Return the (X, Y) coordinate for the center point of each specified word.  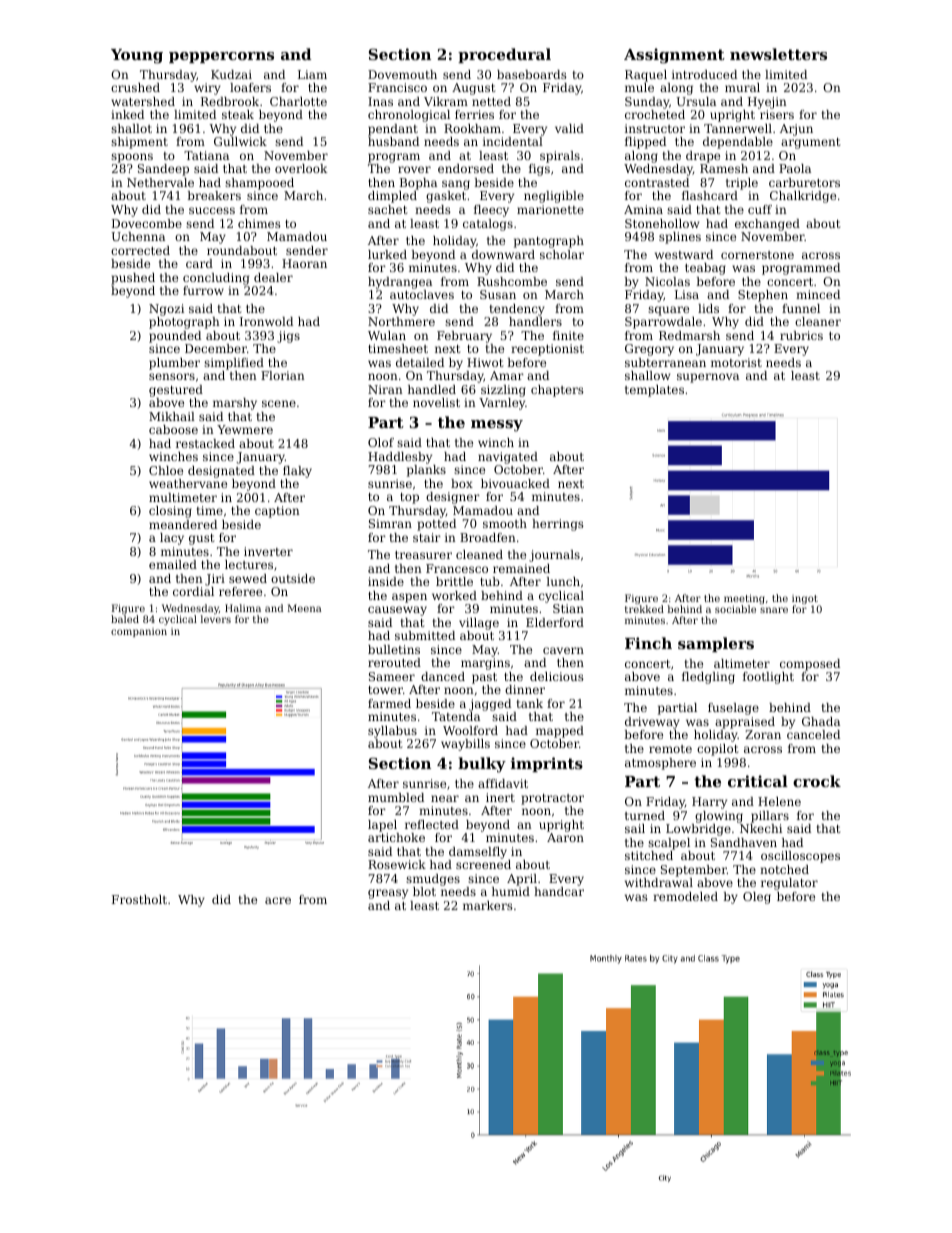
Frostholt (139, 899)
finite (568, 335)
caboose (173, 429)
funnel (801, 308)
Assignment (674, 56)
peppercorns (221, 57)
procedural (504, 55)
